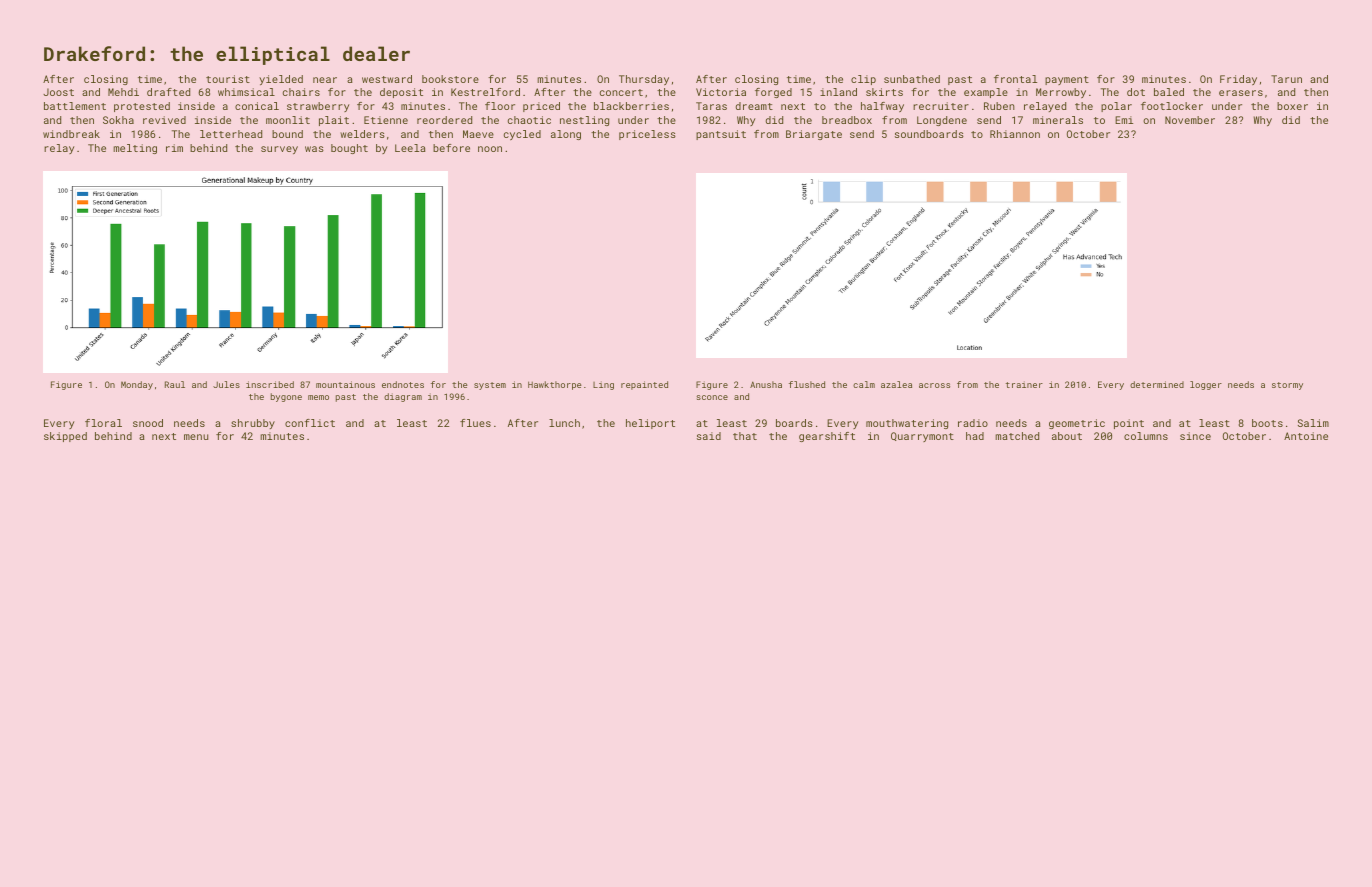 The height and width of the image is (887, 1372). Describe the element at coordinates (1024, 384) in the image. I see `trainer` at that location.
